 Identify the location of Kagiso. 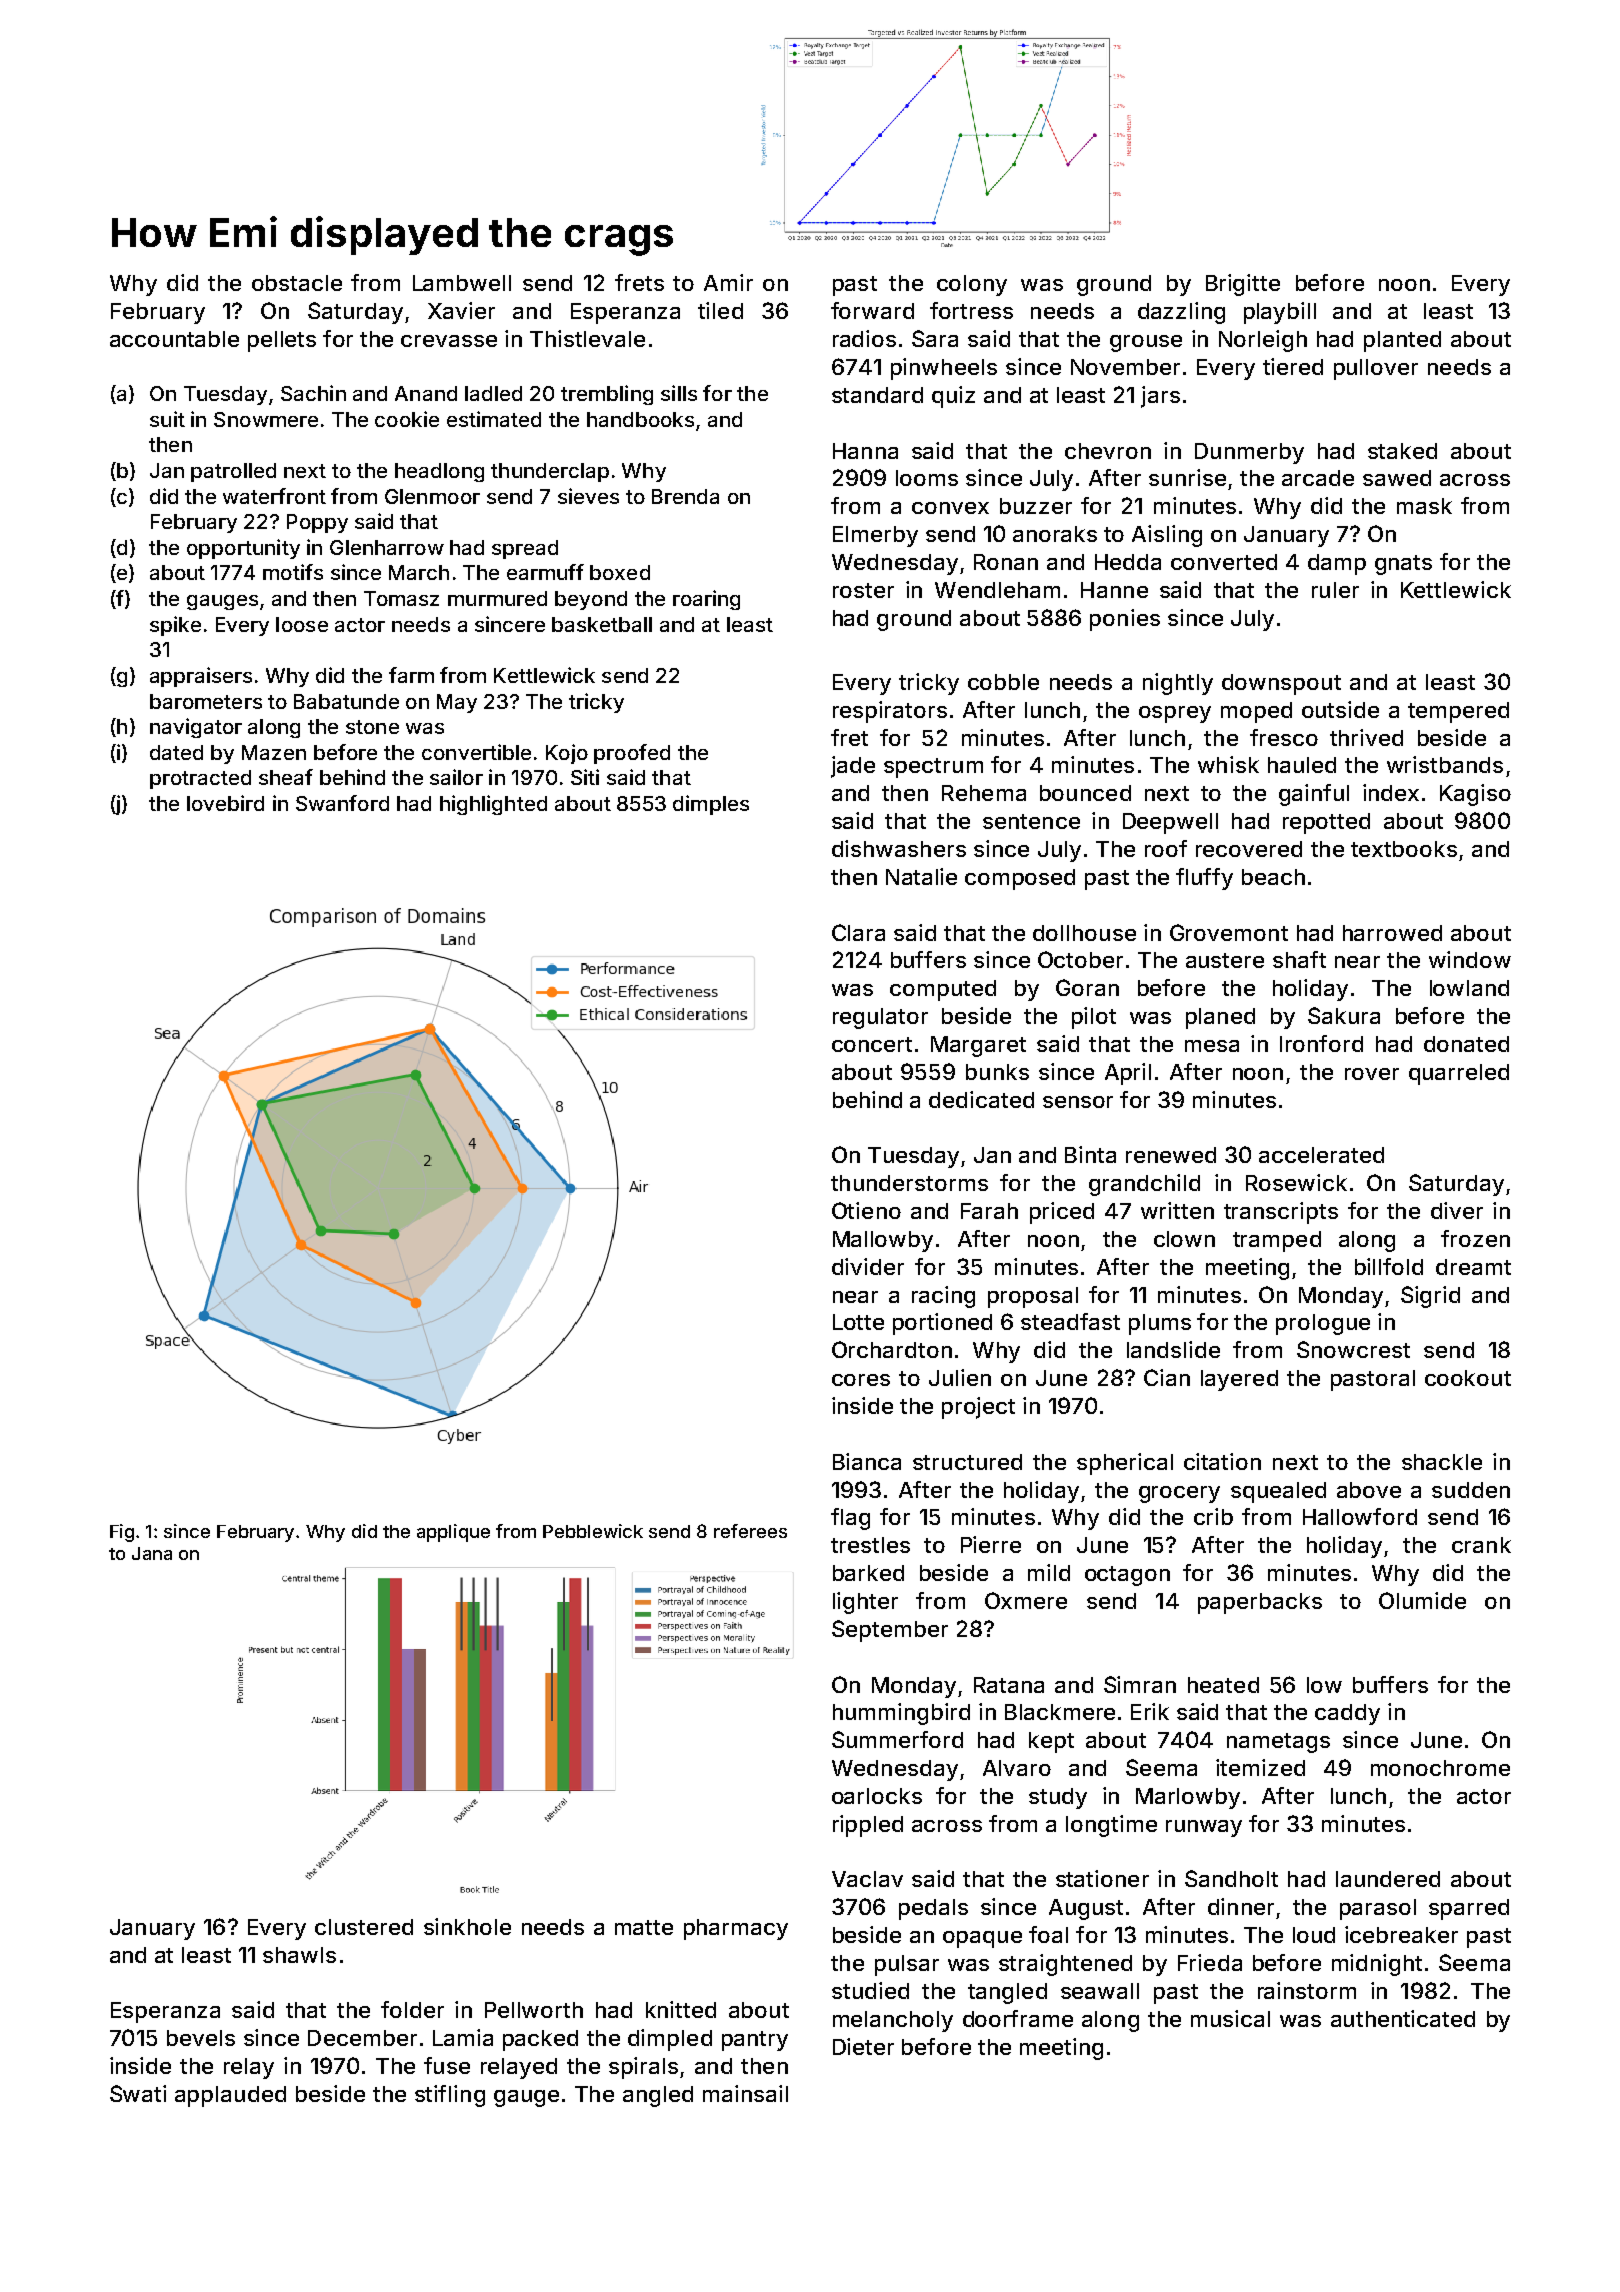
(1475, 795).
